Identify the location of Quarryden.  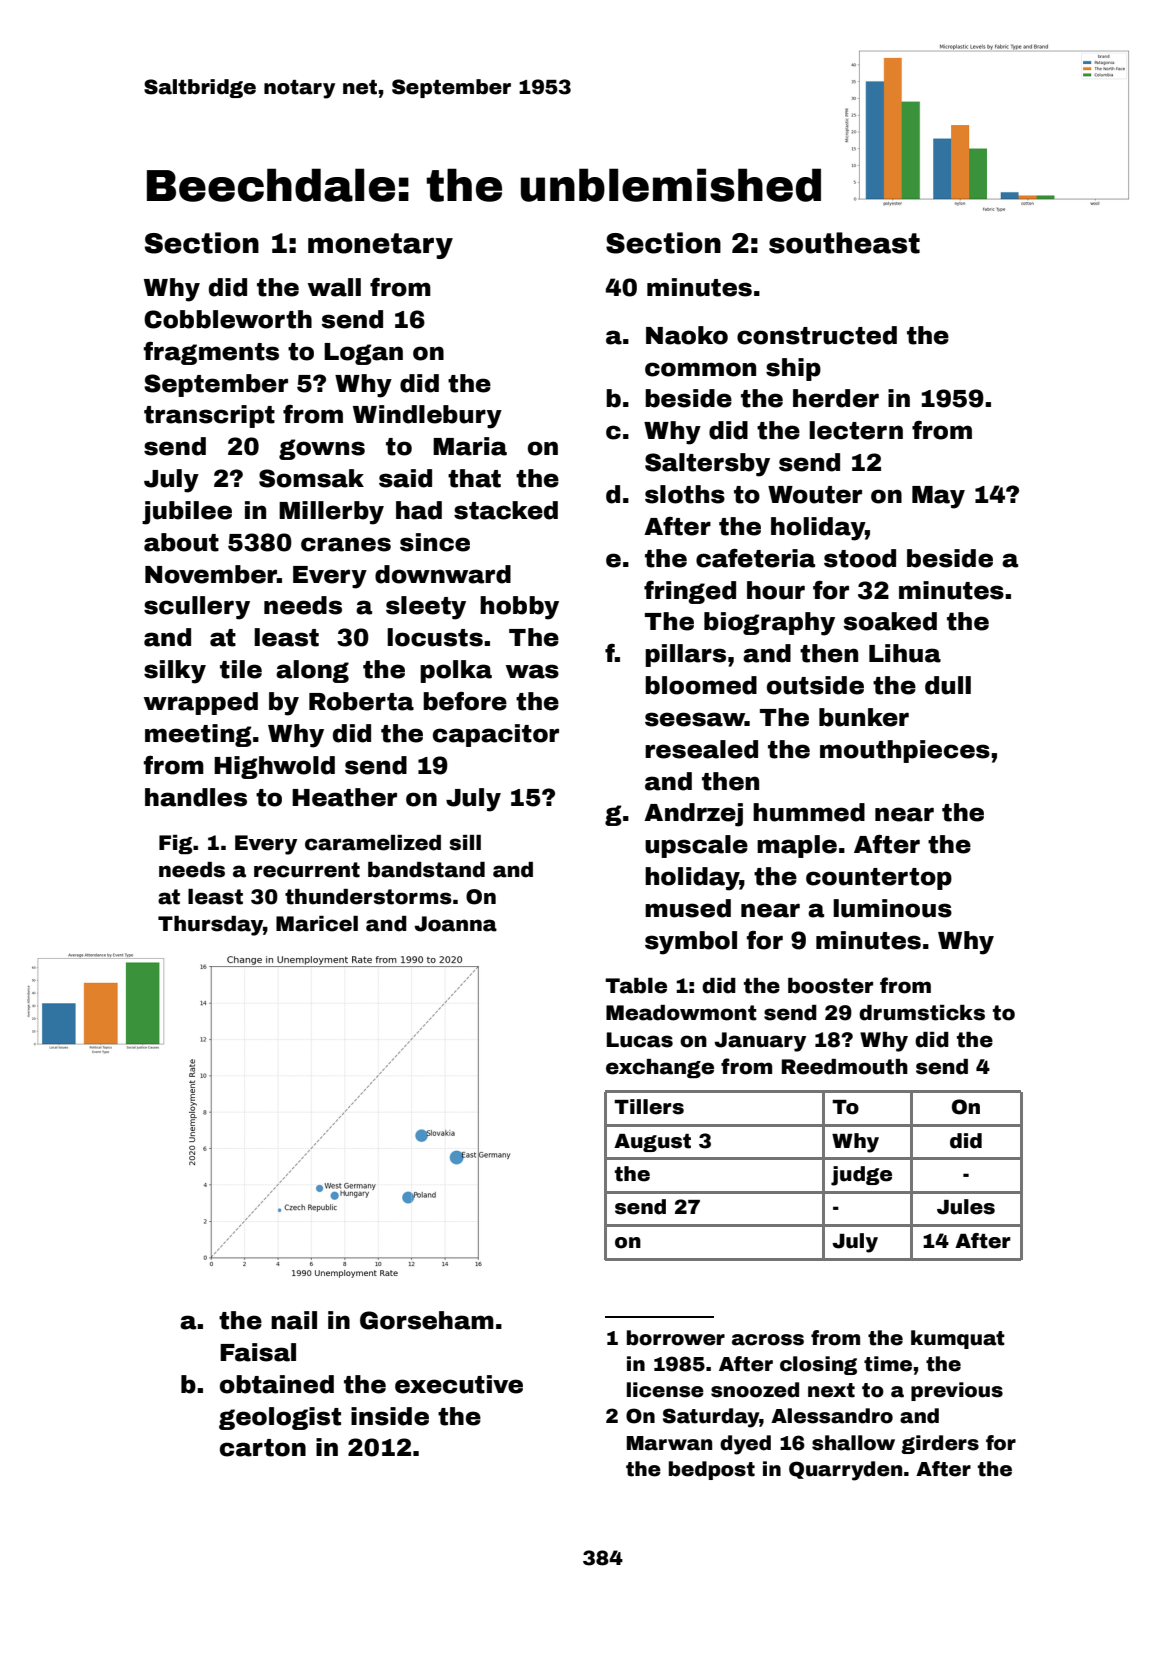
(845, 1471).
